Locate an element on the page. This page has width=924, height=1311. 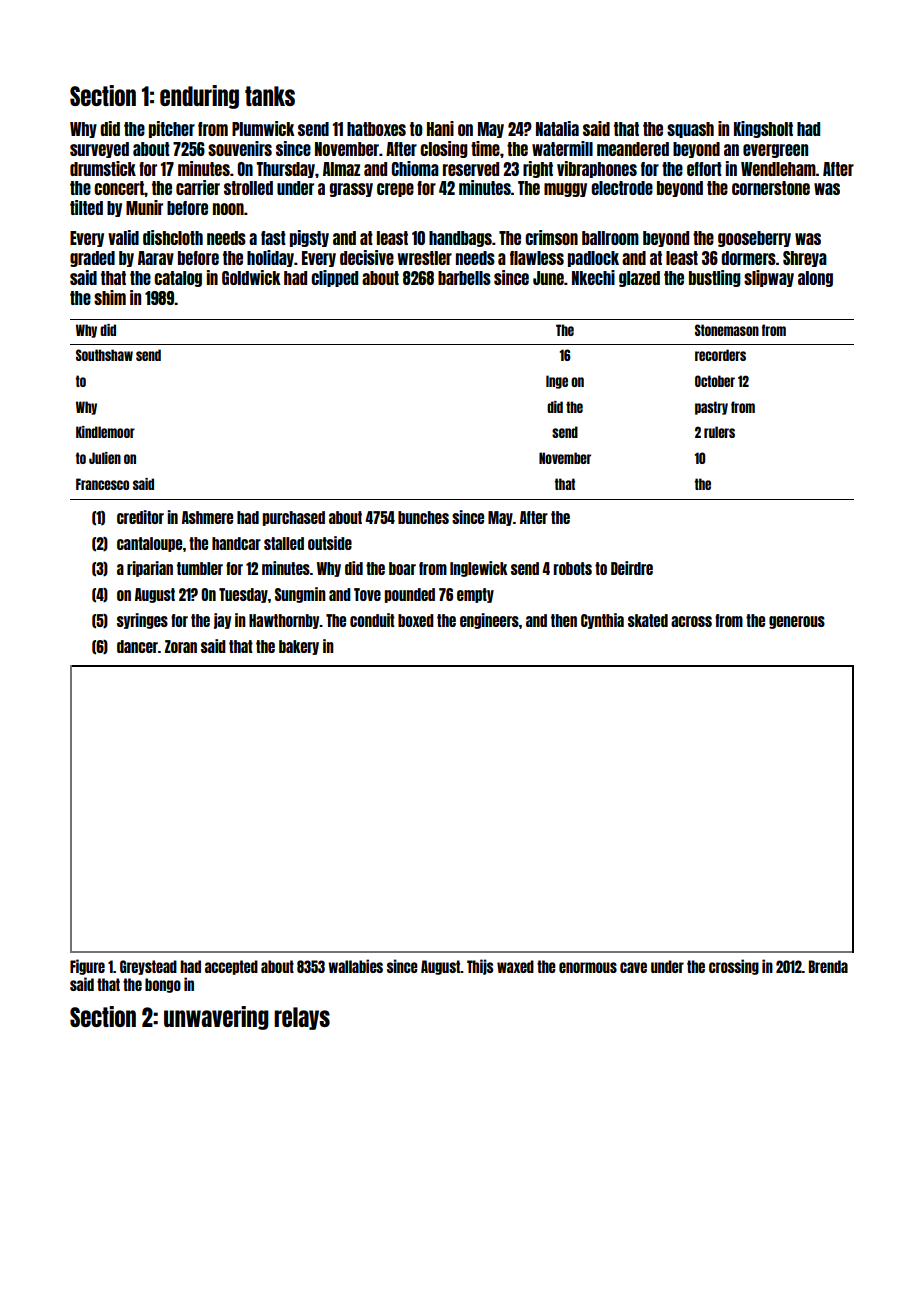
boxed is located at coordinates (416, 620).
